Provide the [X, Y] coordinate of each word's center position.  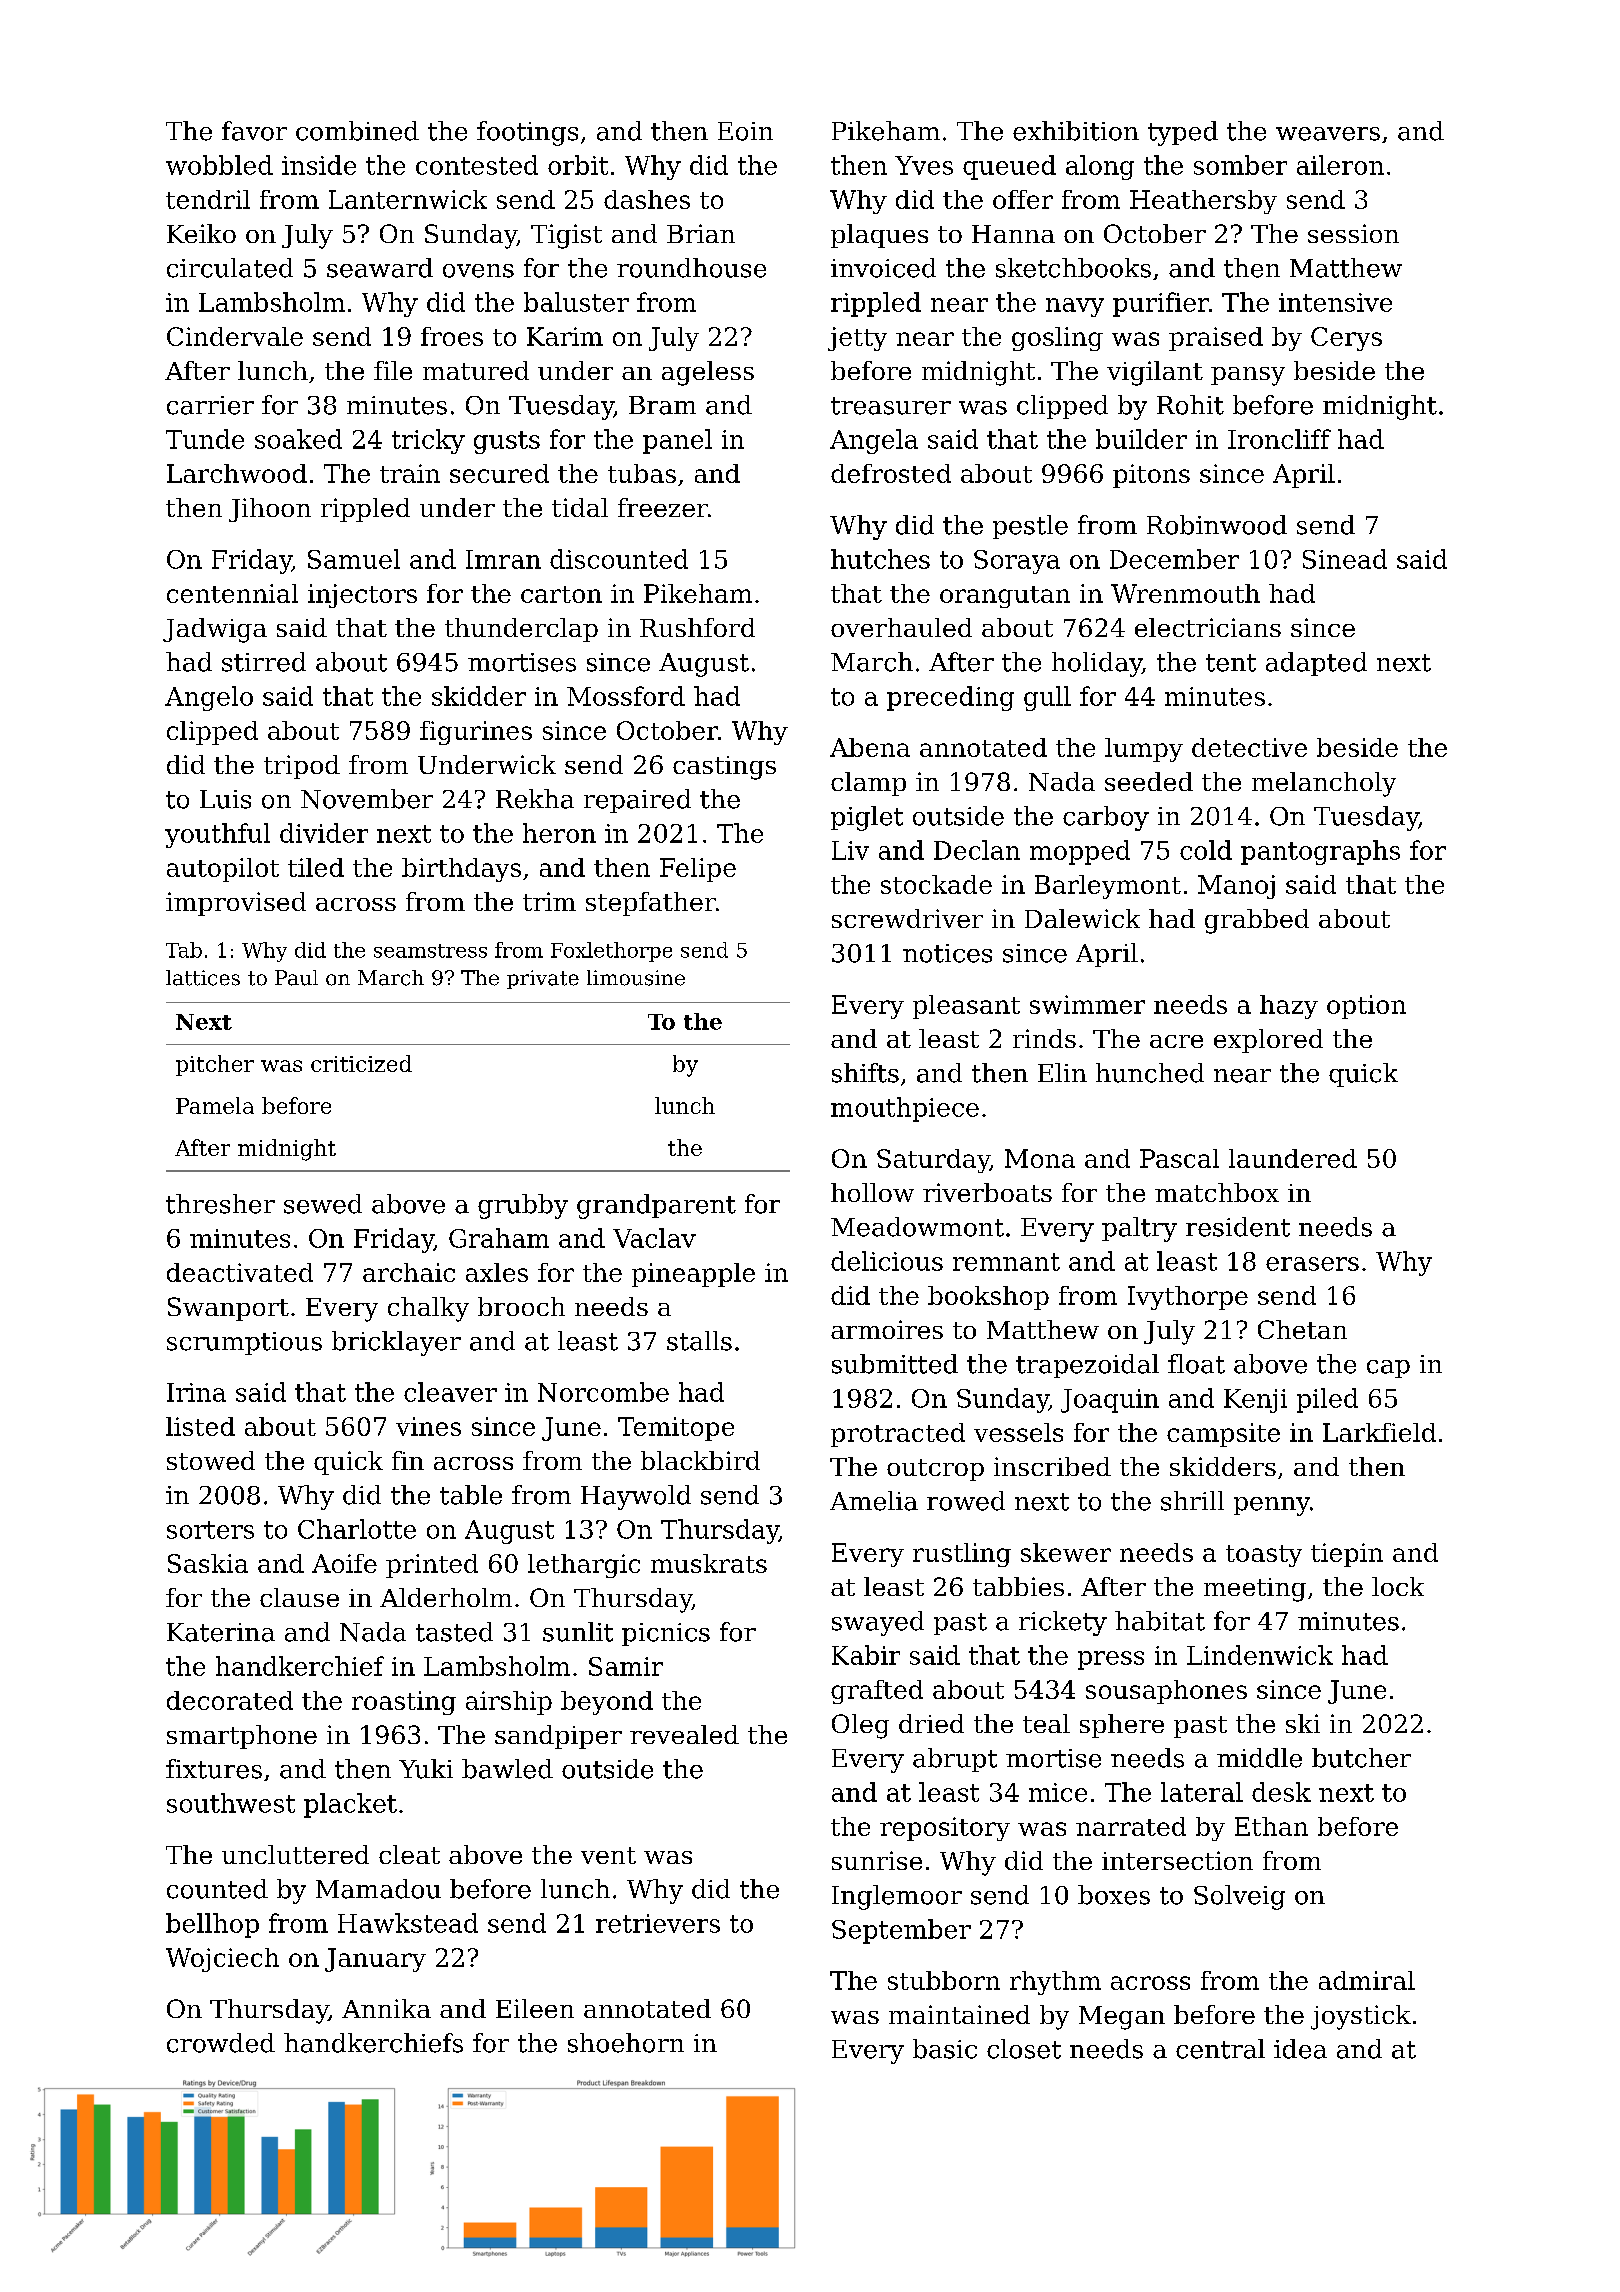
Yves [924, 165]
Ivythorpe [1188, 1298]
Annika [386, 2008]
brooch [521, 1306]
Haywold [636, 1497]
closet [1024, 2049]
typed [1183, 133]
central [1220, 2049]
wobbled [219, 165]
